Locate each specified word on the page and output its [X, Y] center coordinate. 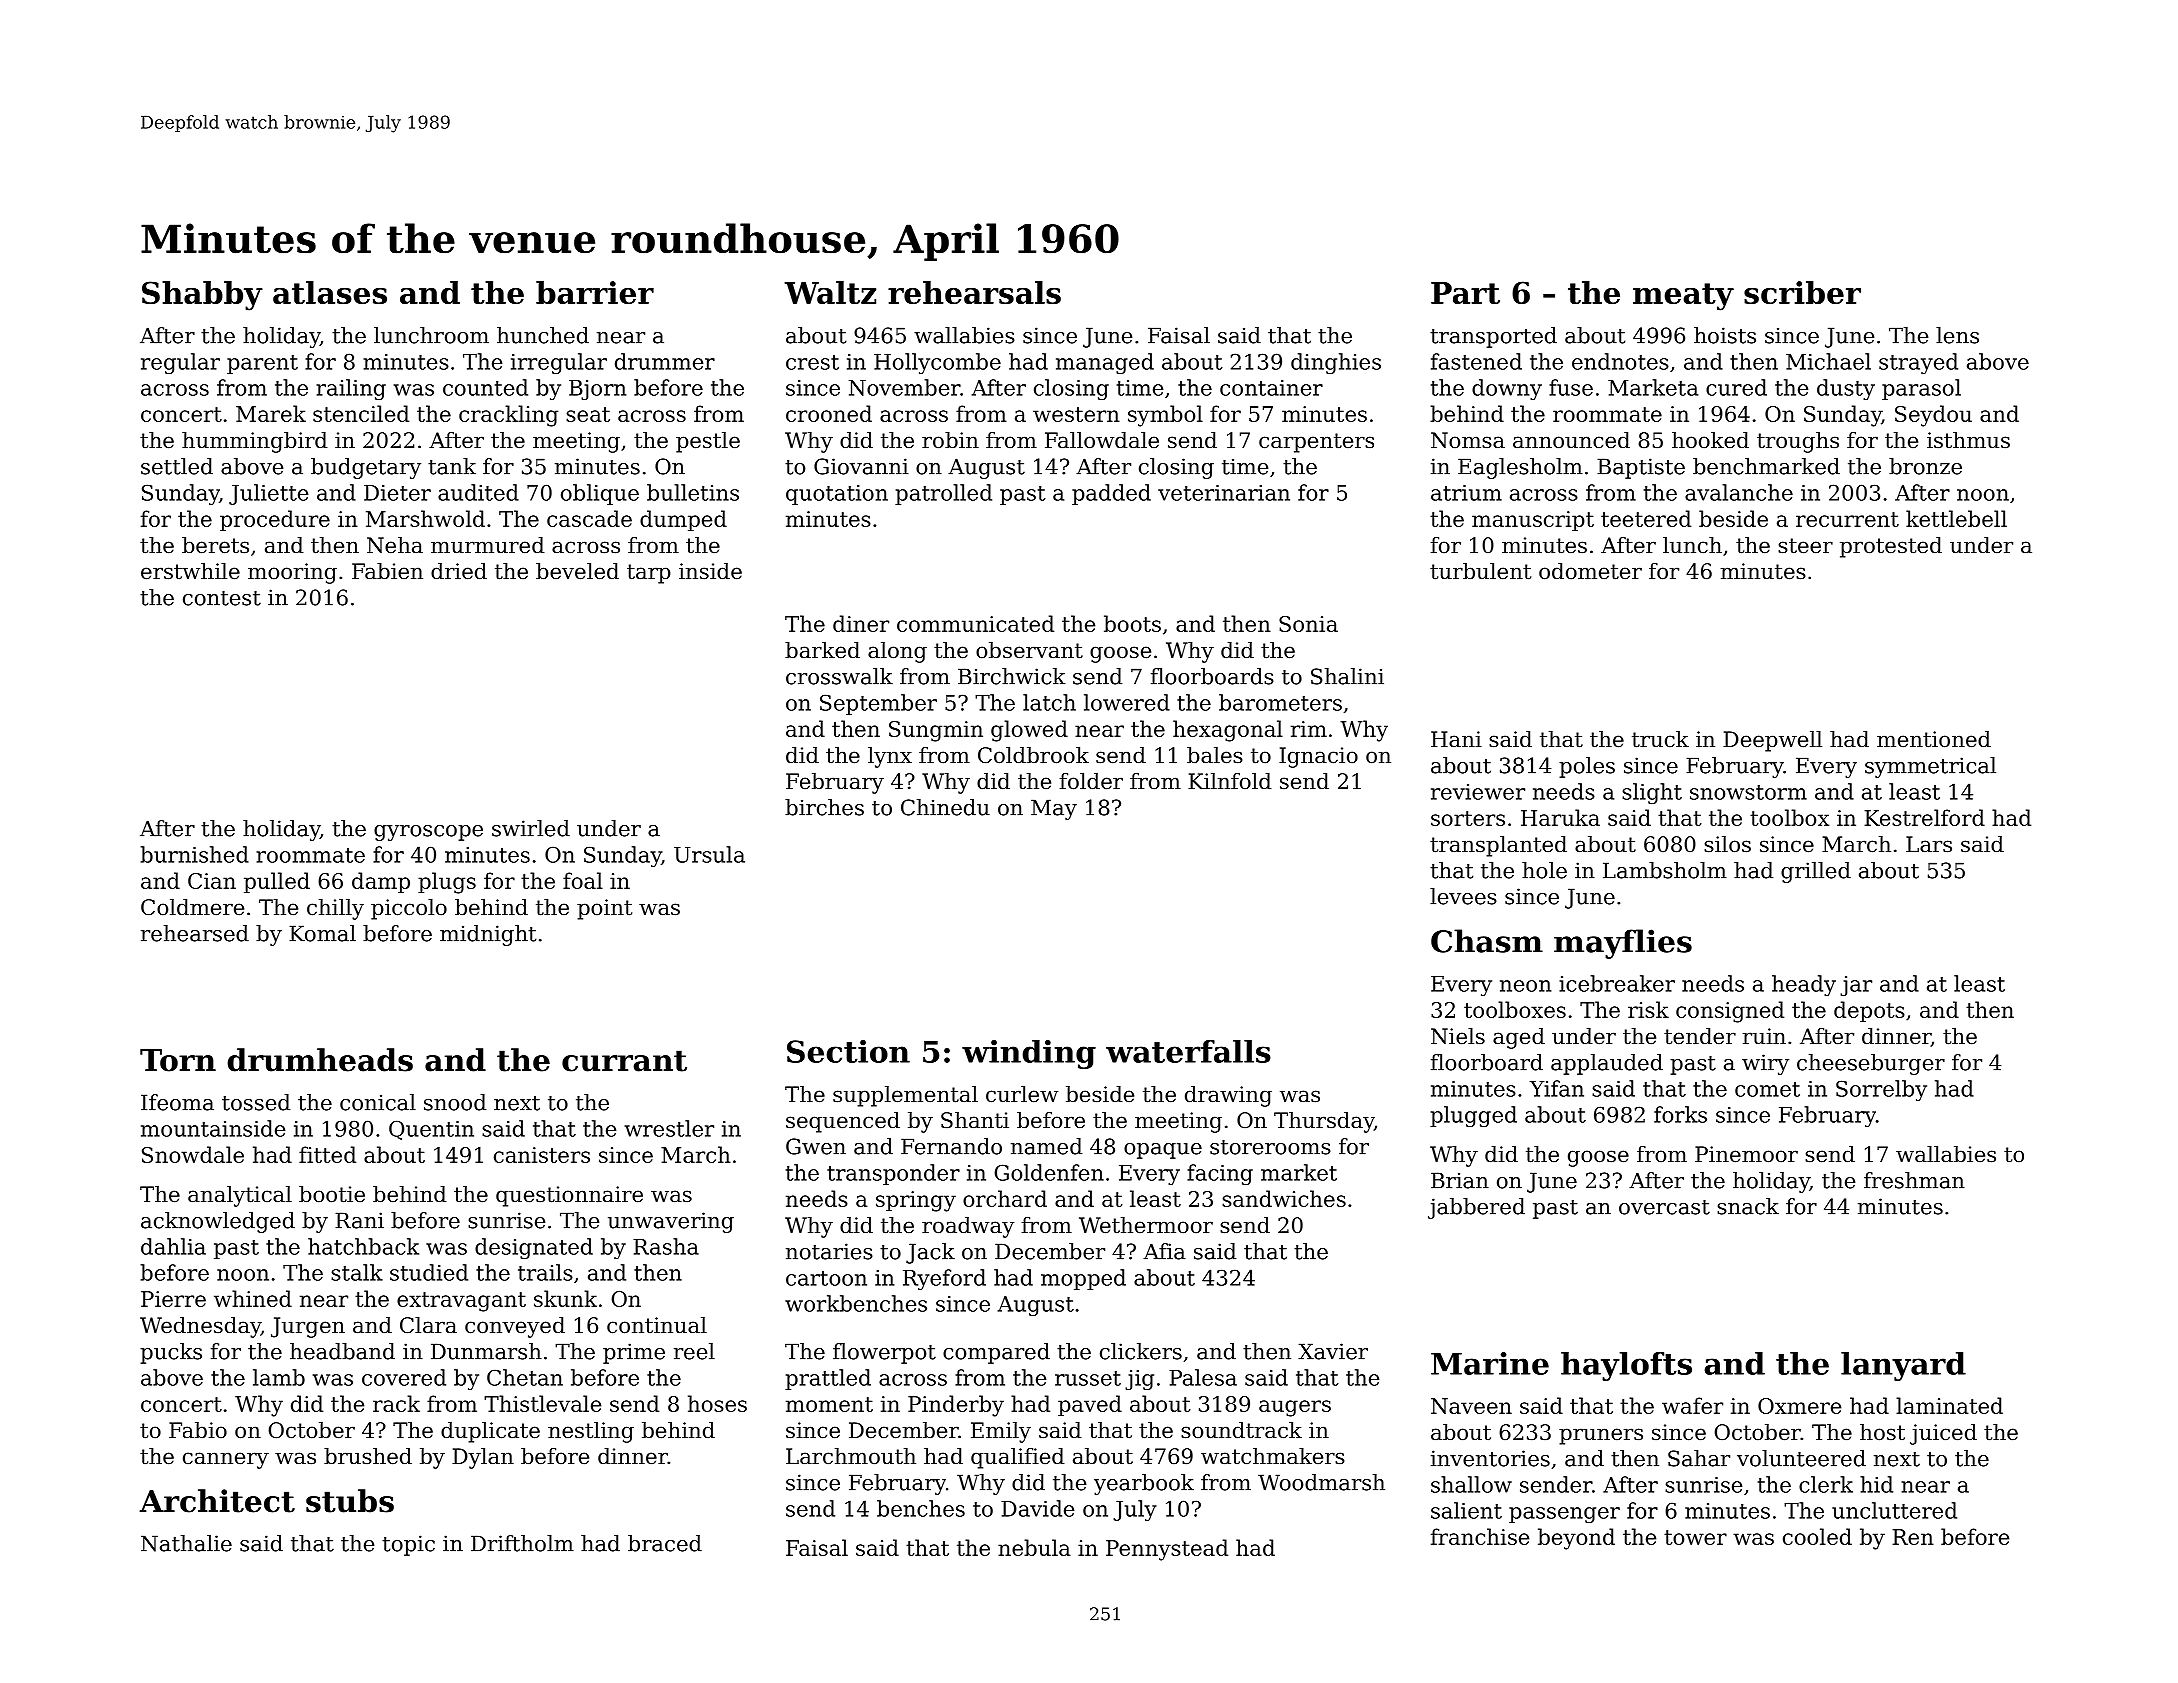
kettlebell [1956, 518]
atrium [1466, 493]
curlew [1022, 1094]
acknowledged [218, 1222]
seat [588, 414]
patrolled [943, 494]
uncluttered [1894, 1510]
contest [222, 598]
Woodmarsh [1321, 1482]
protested [1891, 547]
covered [404, 1377]
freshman [1914, 1180]
